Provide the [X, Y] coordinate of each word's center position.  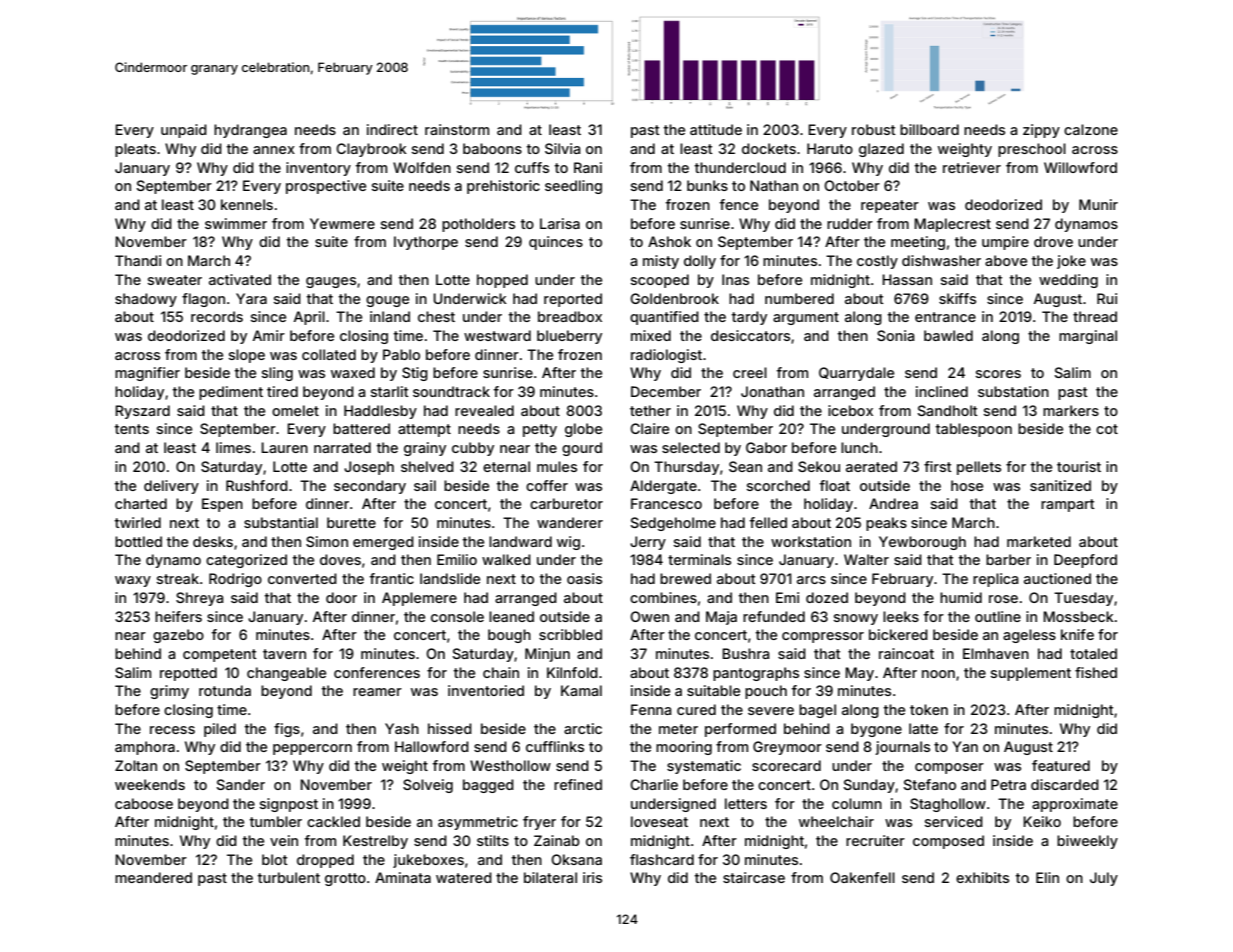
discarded [1065, 784]
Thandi [138, 260]
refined [578, 784]
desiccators [750, 335]
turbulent [289, 877]
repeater [890, 206]
